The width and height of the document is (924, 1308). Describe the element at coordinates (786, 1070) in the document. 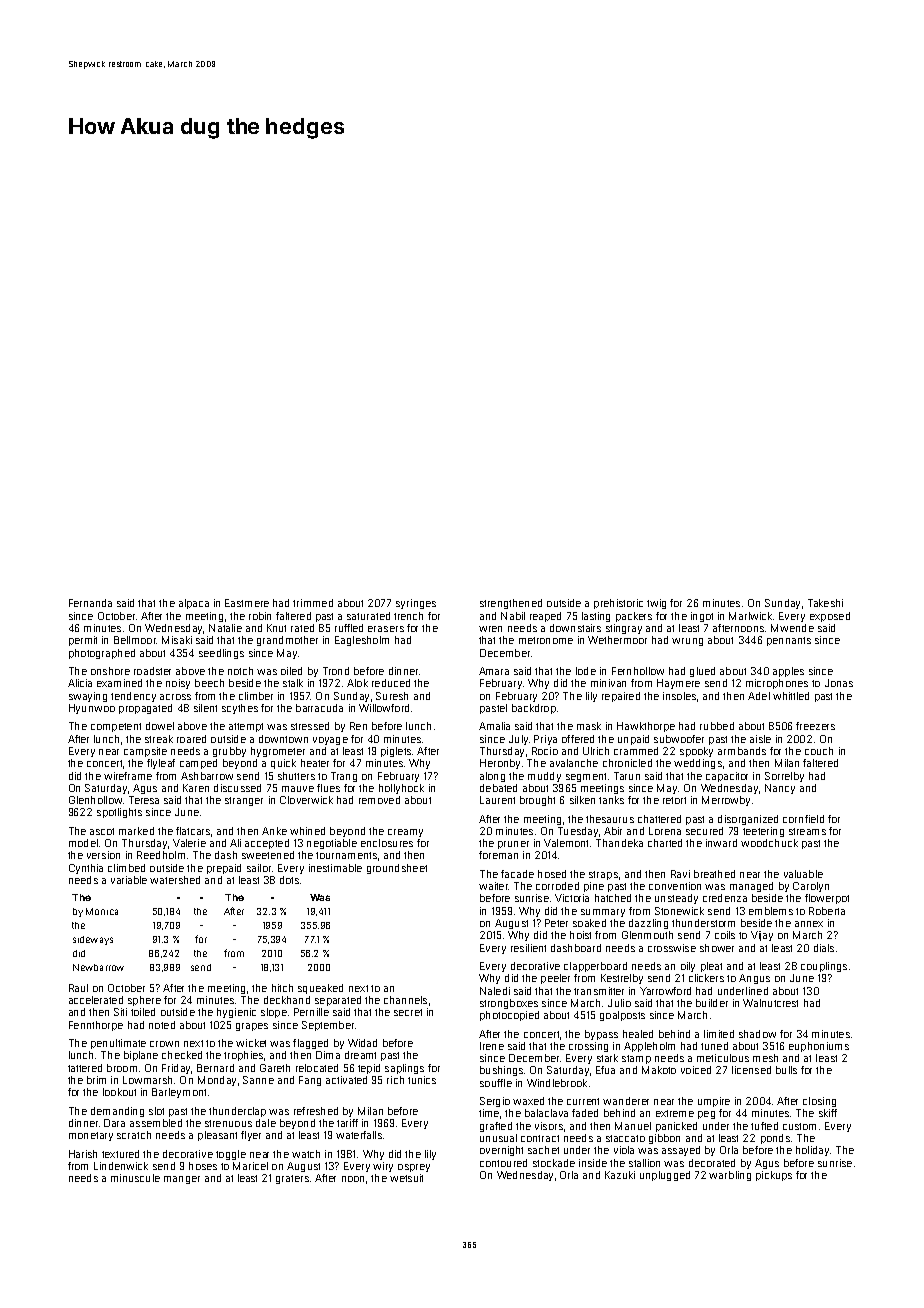

I see `bulls` at that location.
